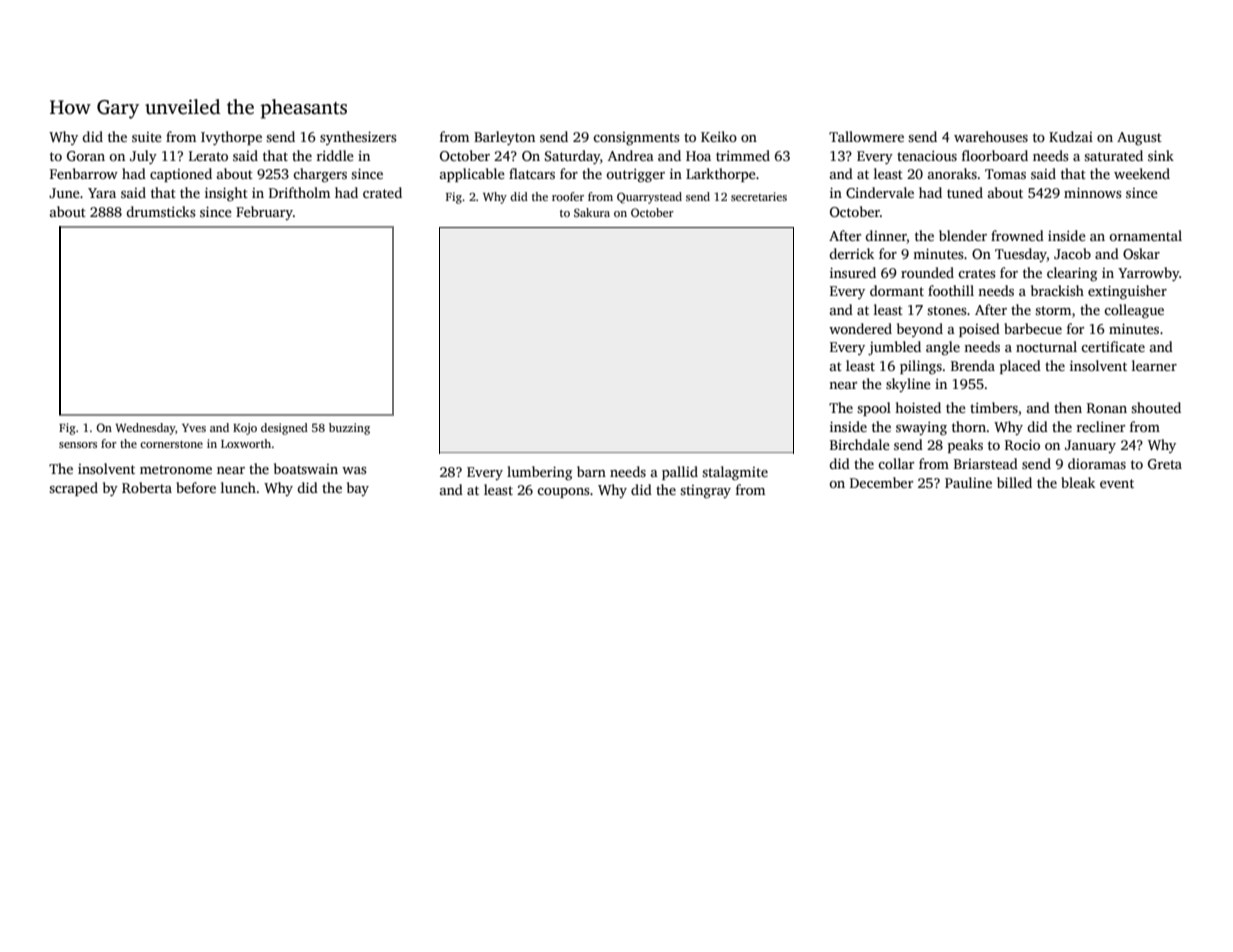 This screenshot has width=1233, height=952. I want to click on wondered, so click(860, 328).
